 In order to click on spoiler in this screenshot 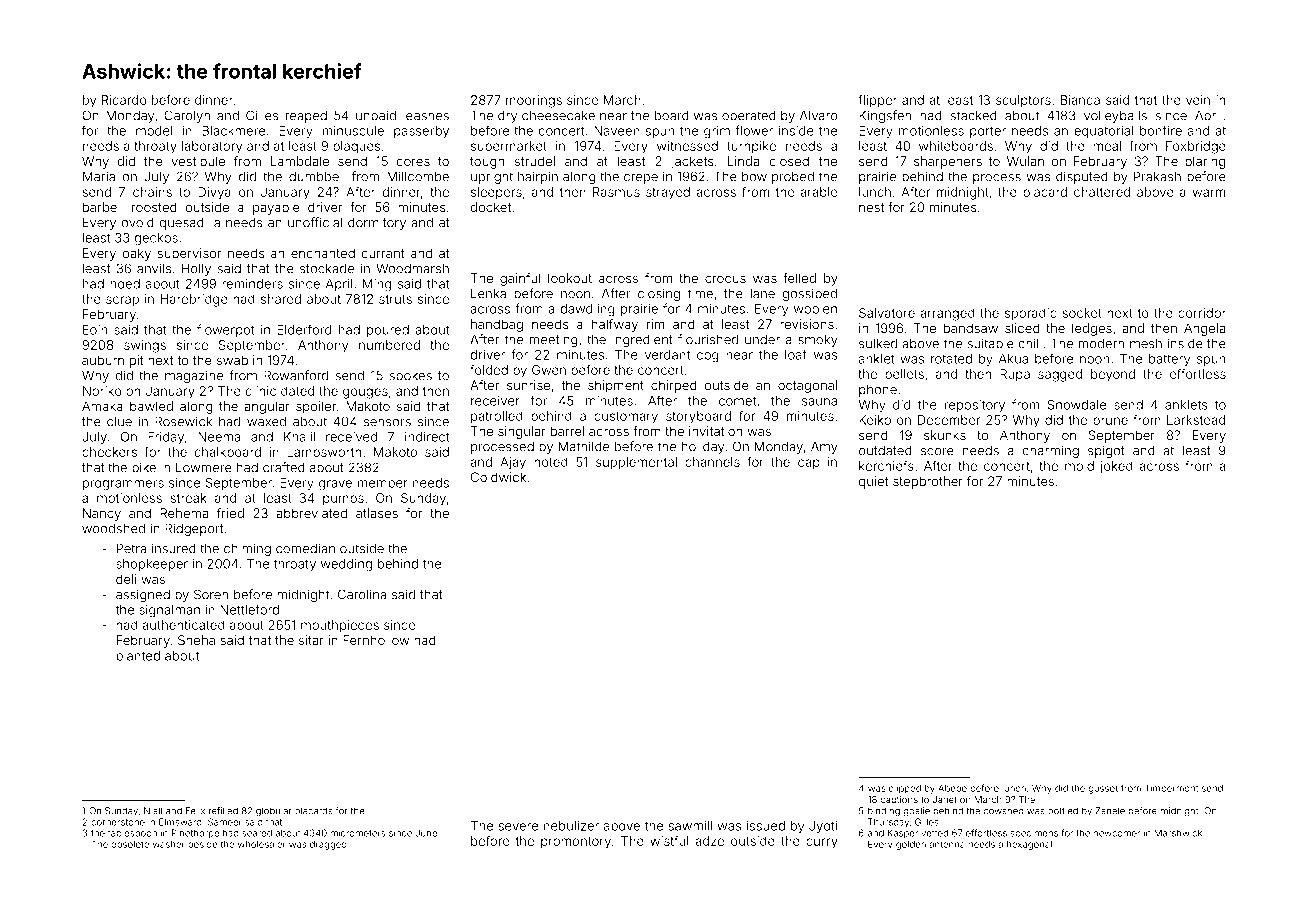, I will do `click(316, 407)`.
